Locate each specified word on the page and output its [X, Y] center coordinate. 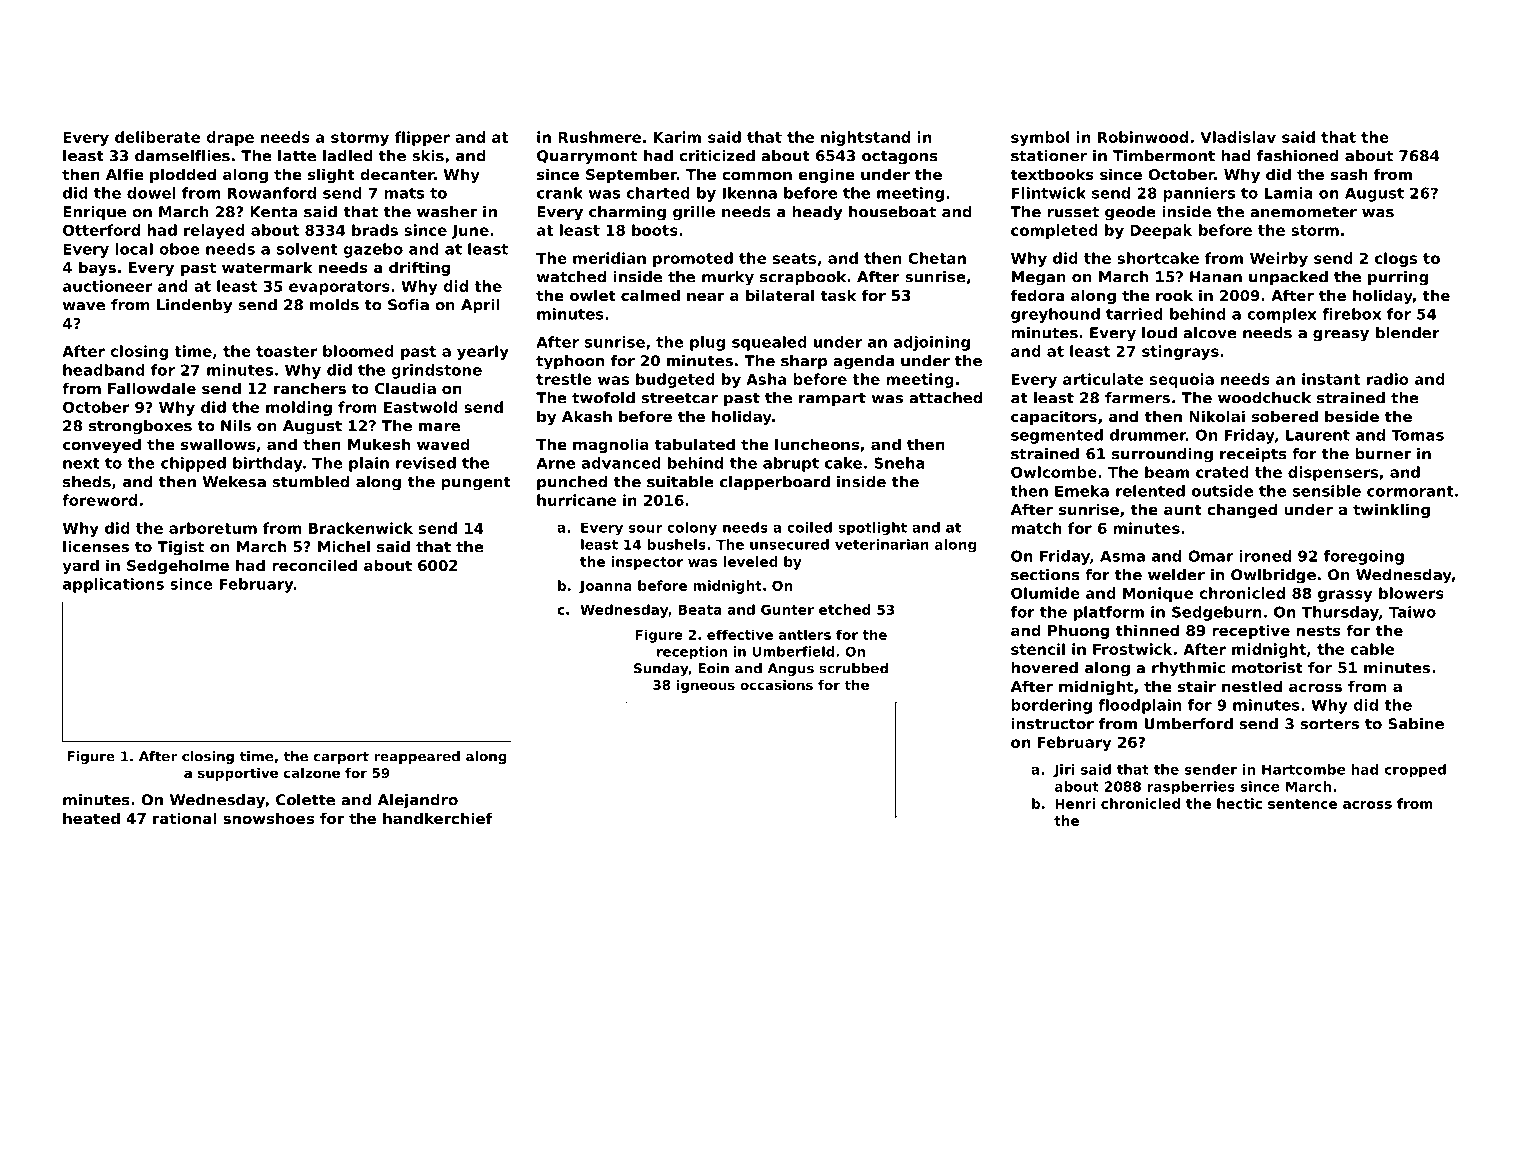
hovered [1044, 668]
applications [113, 585]
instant [1331, 379]
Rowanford [272, 193]
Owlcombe [1054, 472]
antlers [805, 634]
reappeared [417, 757]
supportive [238, 774]
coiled [809, 527]
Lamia [1289, 193]
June [470, 232]
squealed [769, 343]
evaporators [339, 288]
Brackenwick [361, 528]
